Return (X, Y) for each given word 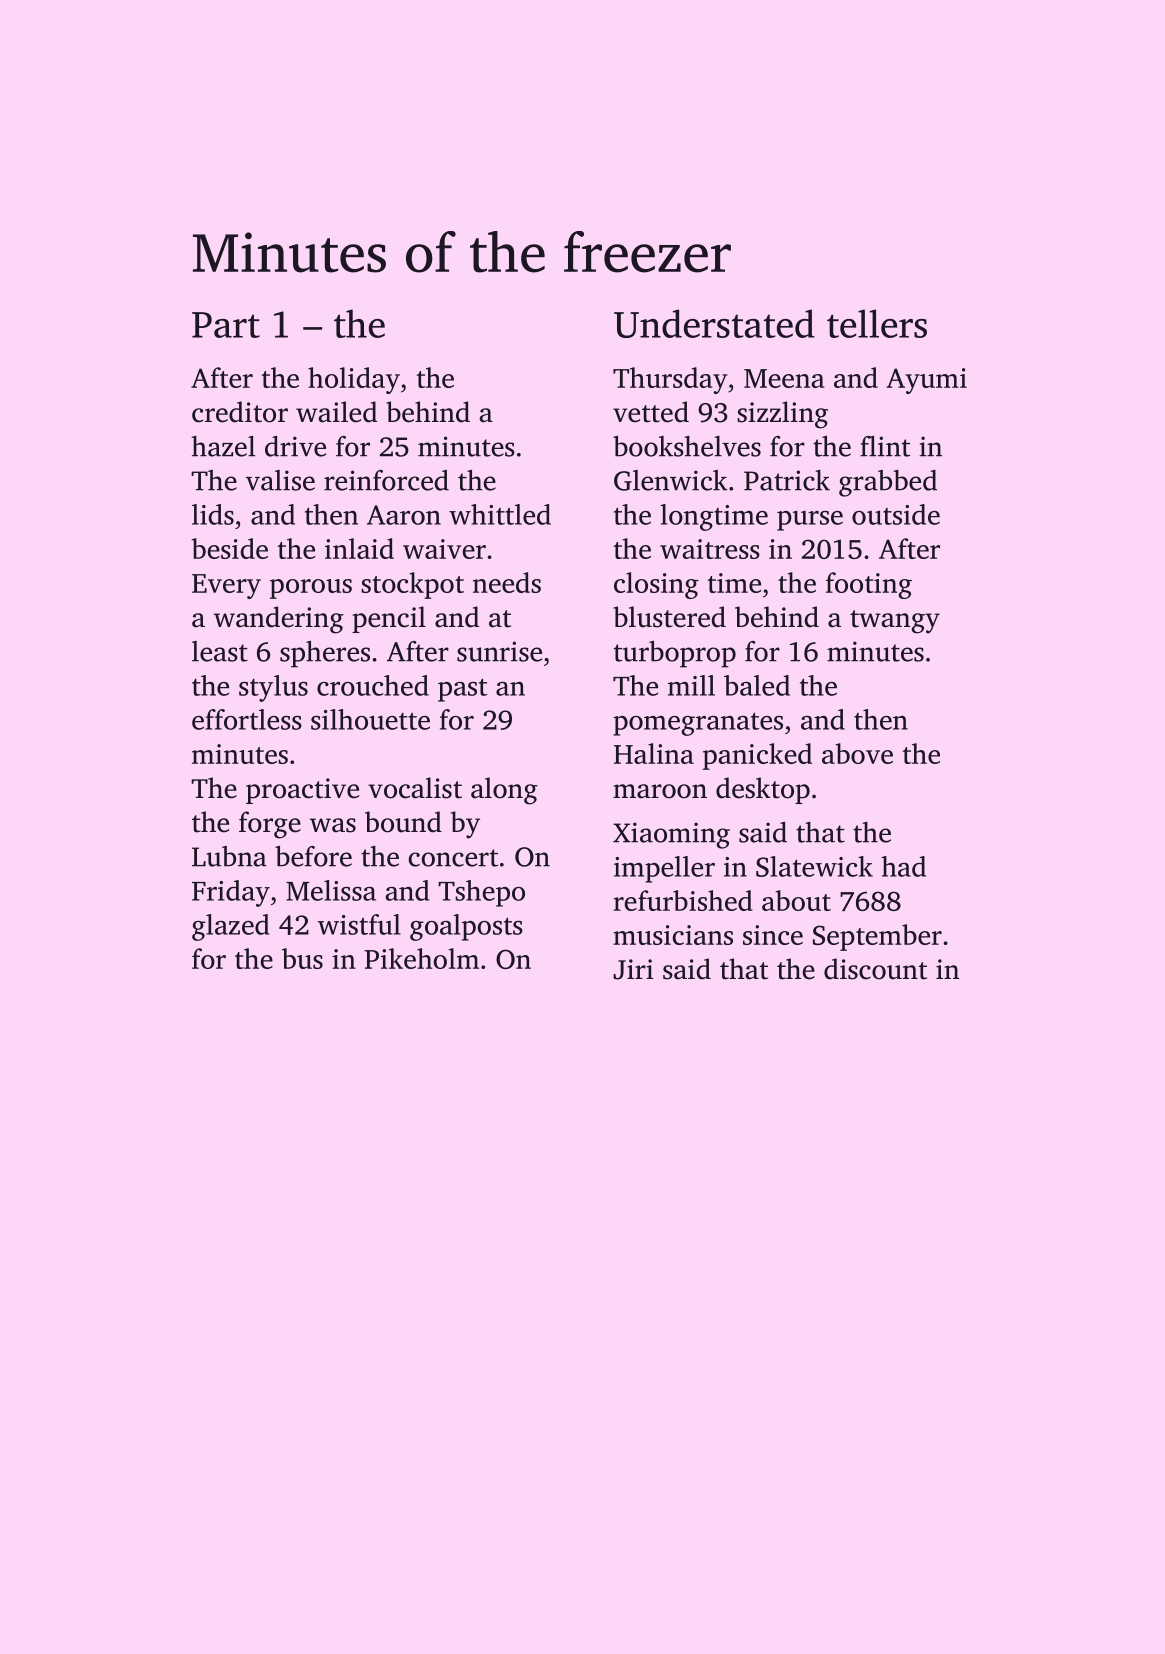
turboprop (675, 654)
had (903, 866)
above (857, 753)
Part (226, 325)
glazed (231, 927)
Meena (784, 378)
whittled (500, 514)
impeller (664, 869)
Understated (714, 323)
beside (230, 548)
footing (869, 585)
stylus (273, 688)
